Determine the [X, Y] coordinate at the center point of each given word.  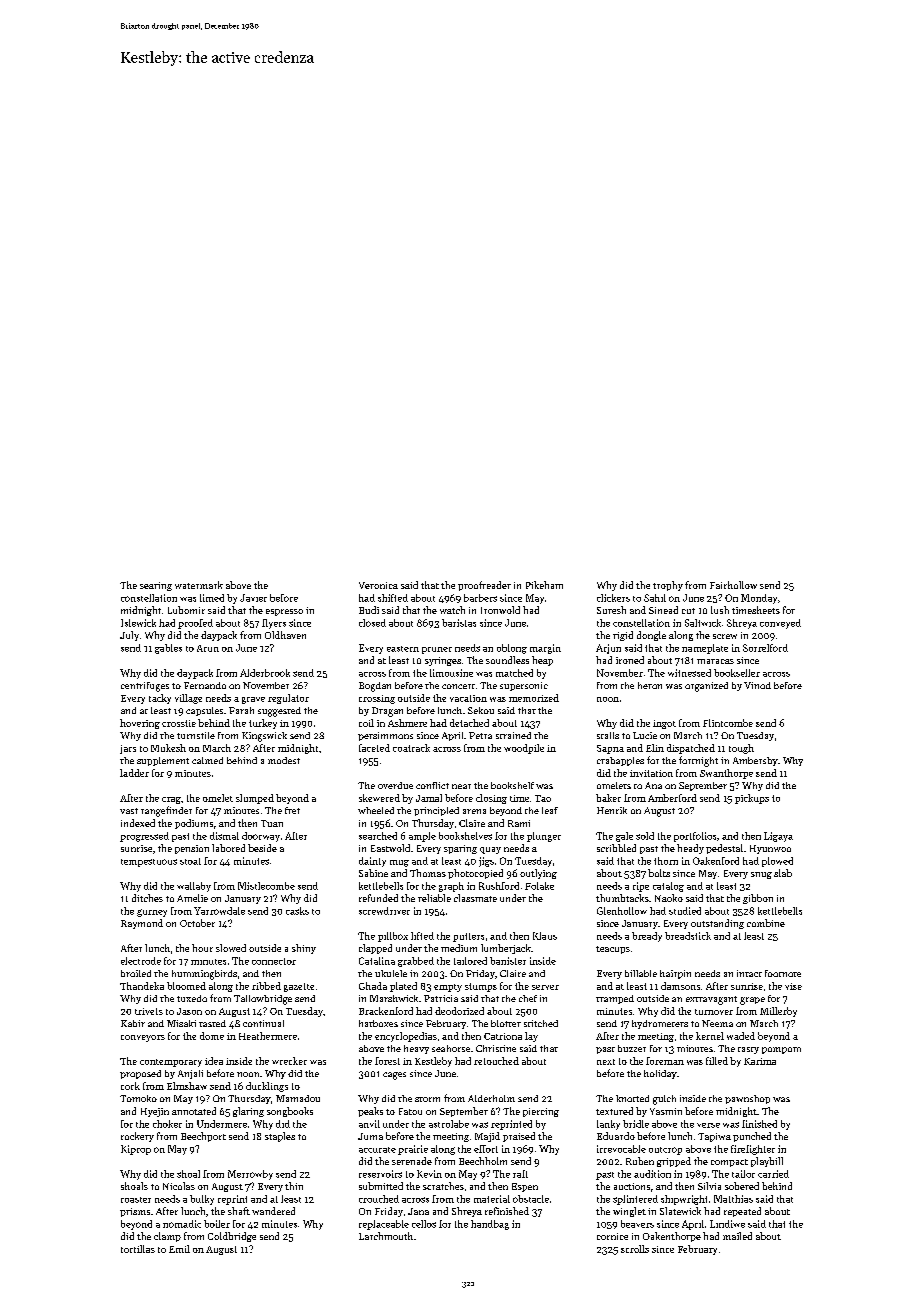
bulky [202, 1200]
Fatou [410, 1111]
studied [685, 911]
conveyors [143, 1038]
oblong [512, 649]
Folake [539, 886]
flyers [274, 624]
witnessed [689, 673]
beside [262, 848]
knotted [632, 1098]
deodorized [459, 1011]
